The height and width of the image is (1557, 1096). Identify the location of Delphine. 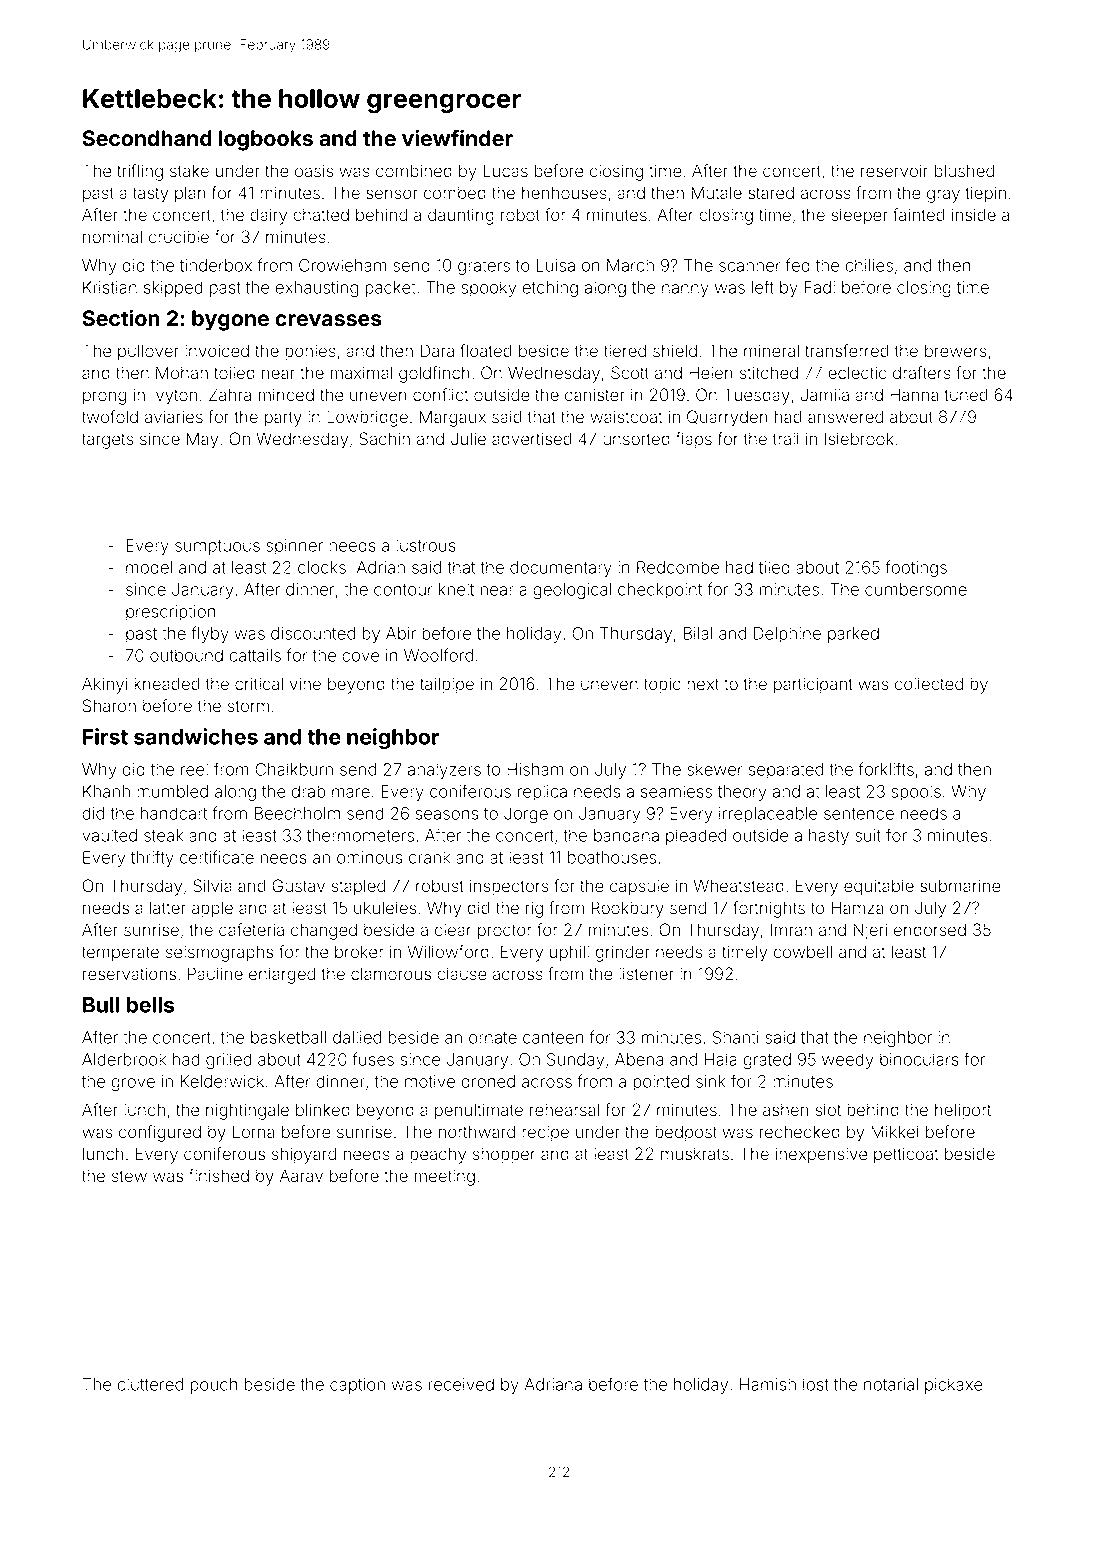
(787, 635).
